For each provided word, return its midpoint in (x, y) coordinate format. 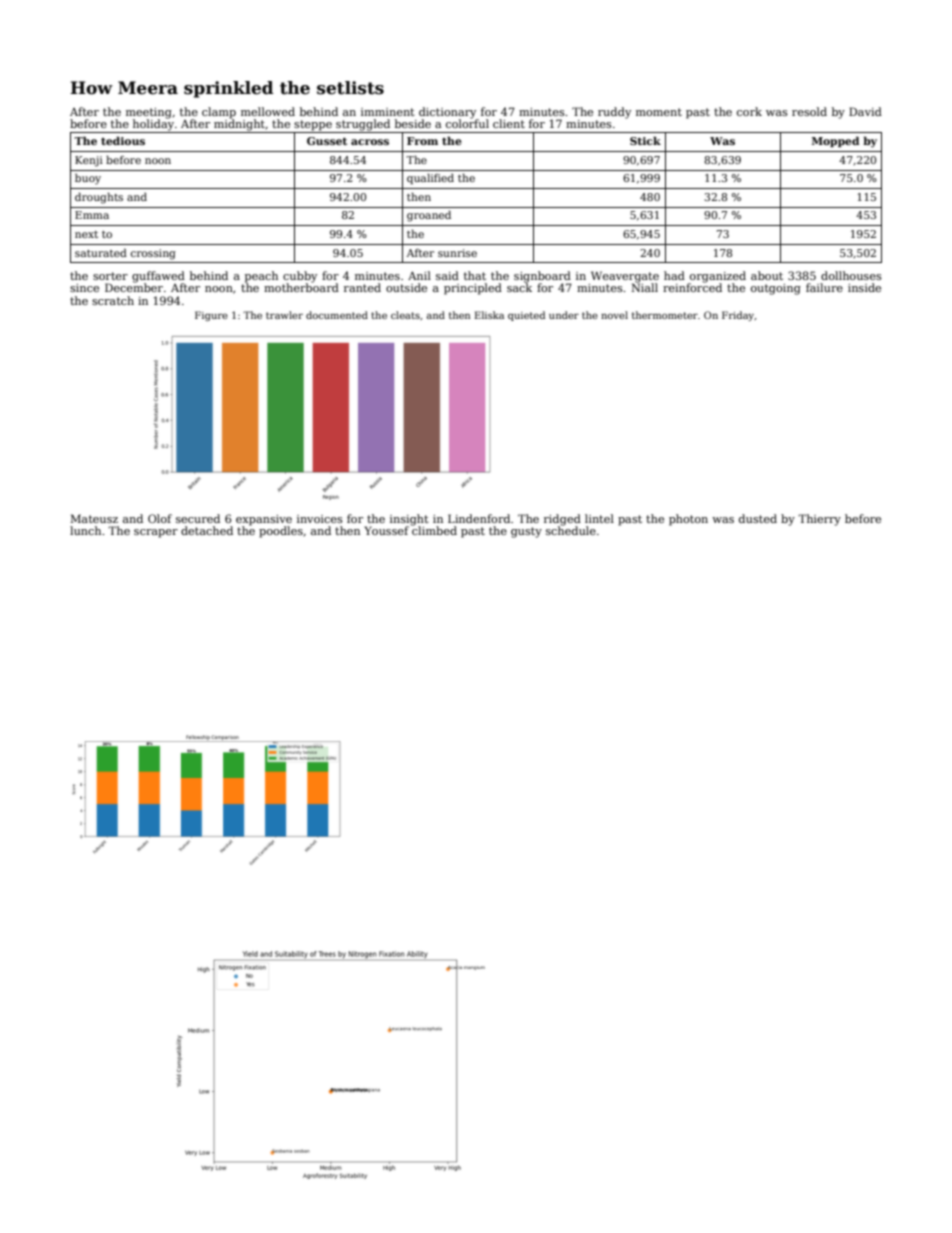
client (509, 123)
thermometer (665, 315)
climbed (434, 530)
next (86, 234)
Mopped (835, 142)
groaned (429, 216)
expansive (264, 520)
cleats (405, 315)
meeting (149, 113)
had (674, 275)
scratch (113, 300)
